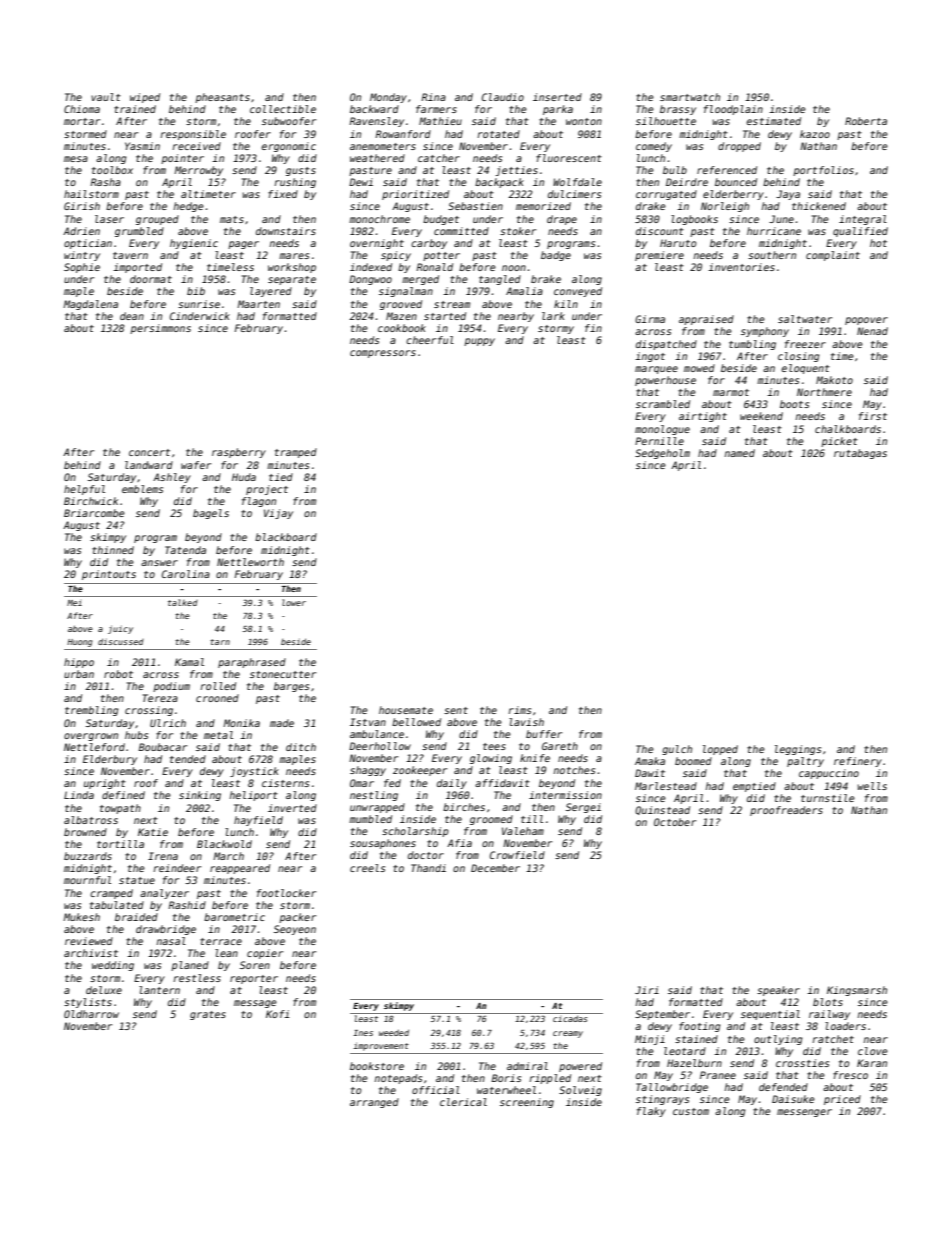 The height and width of the screenshot is (1233, 952). I want to click on Oldharrow, so click(91, 1014).
